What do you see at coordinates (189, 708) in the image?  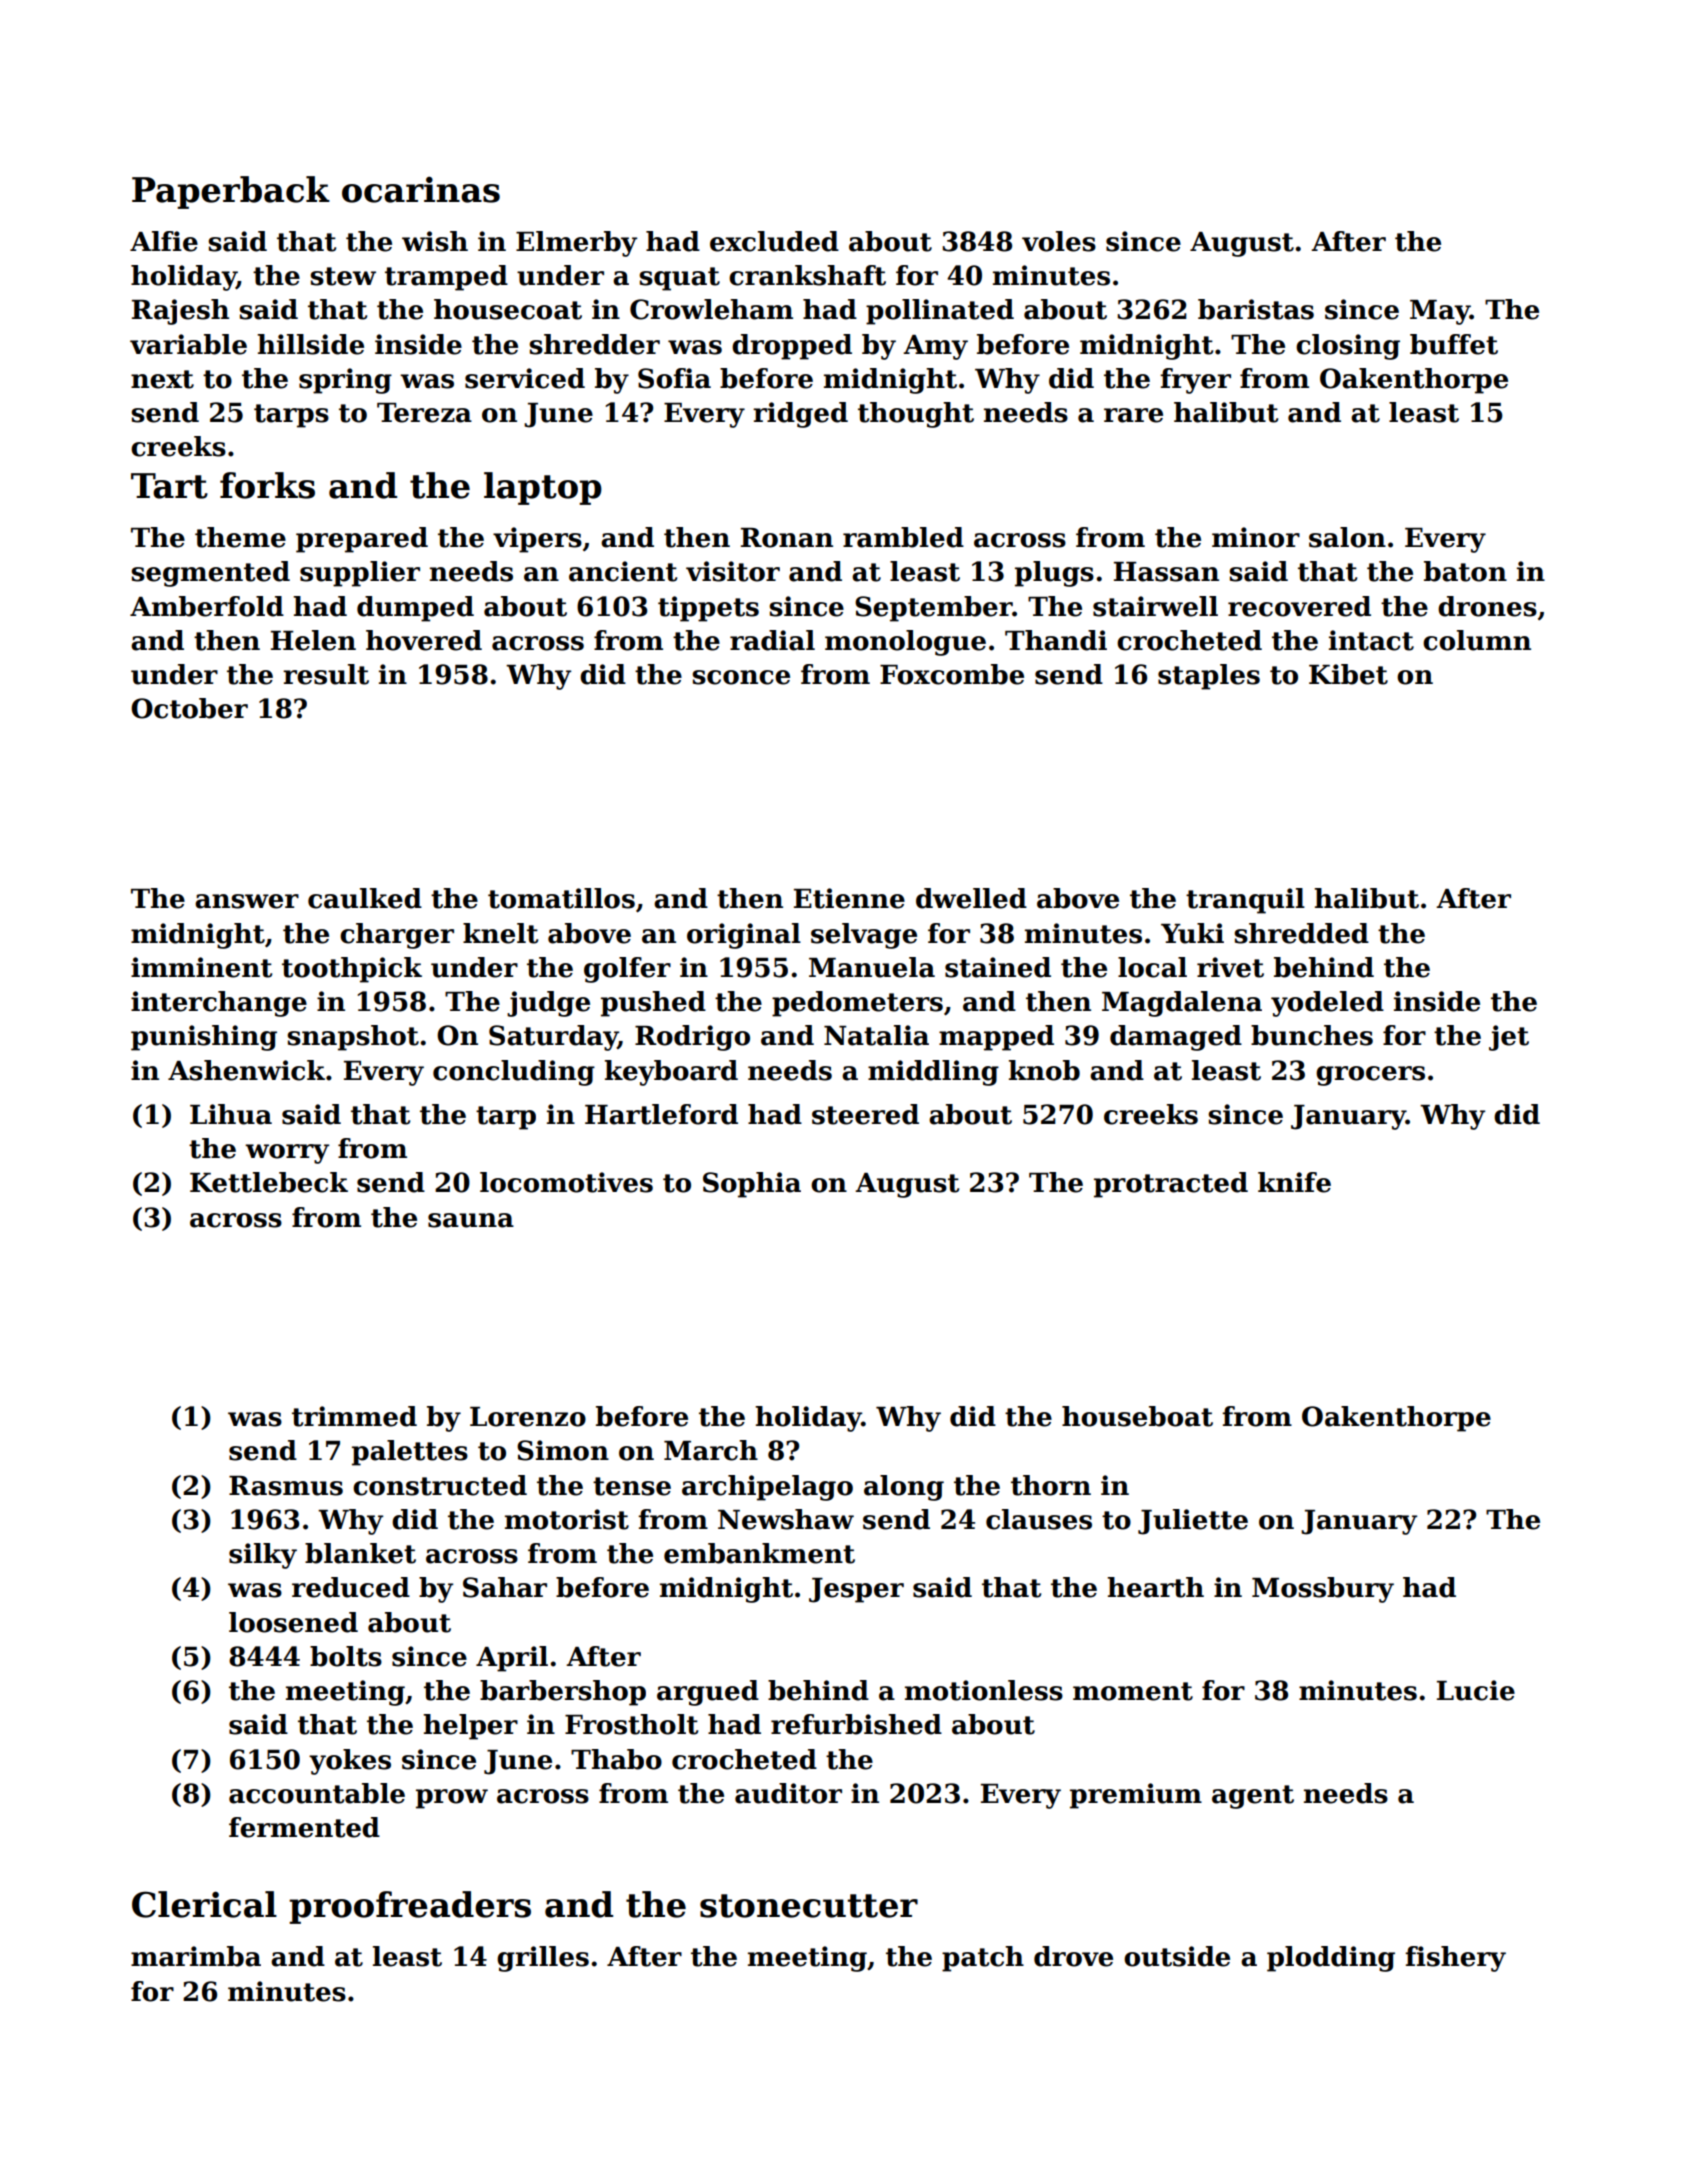 I see `October` at bounding box center [189, 708].
